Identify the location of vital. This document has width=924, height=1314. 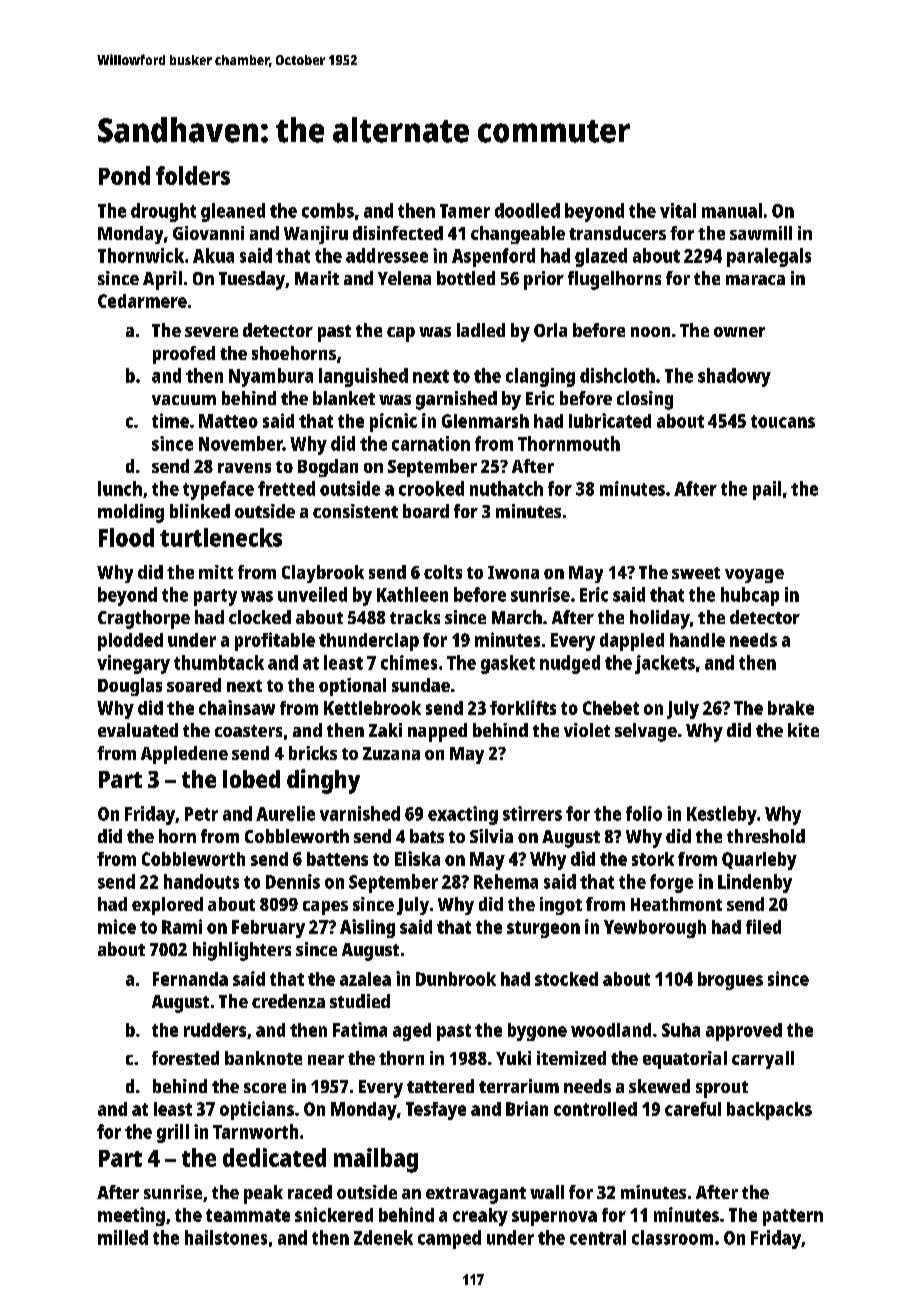
(678, 210).
